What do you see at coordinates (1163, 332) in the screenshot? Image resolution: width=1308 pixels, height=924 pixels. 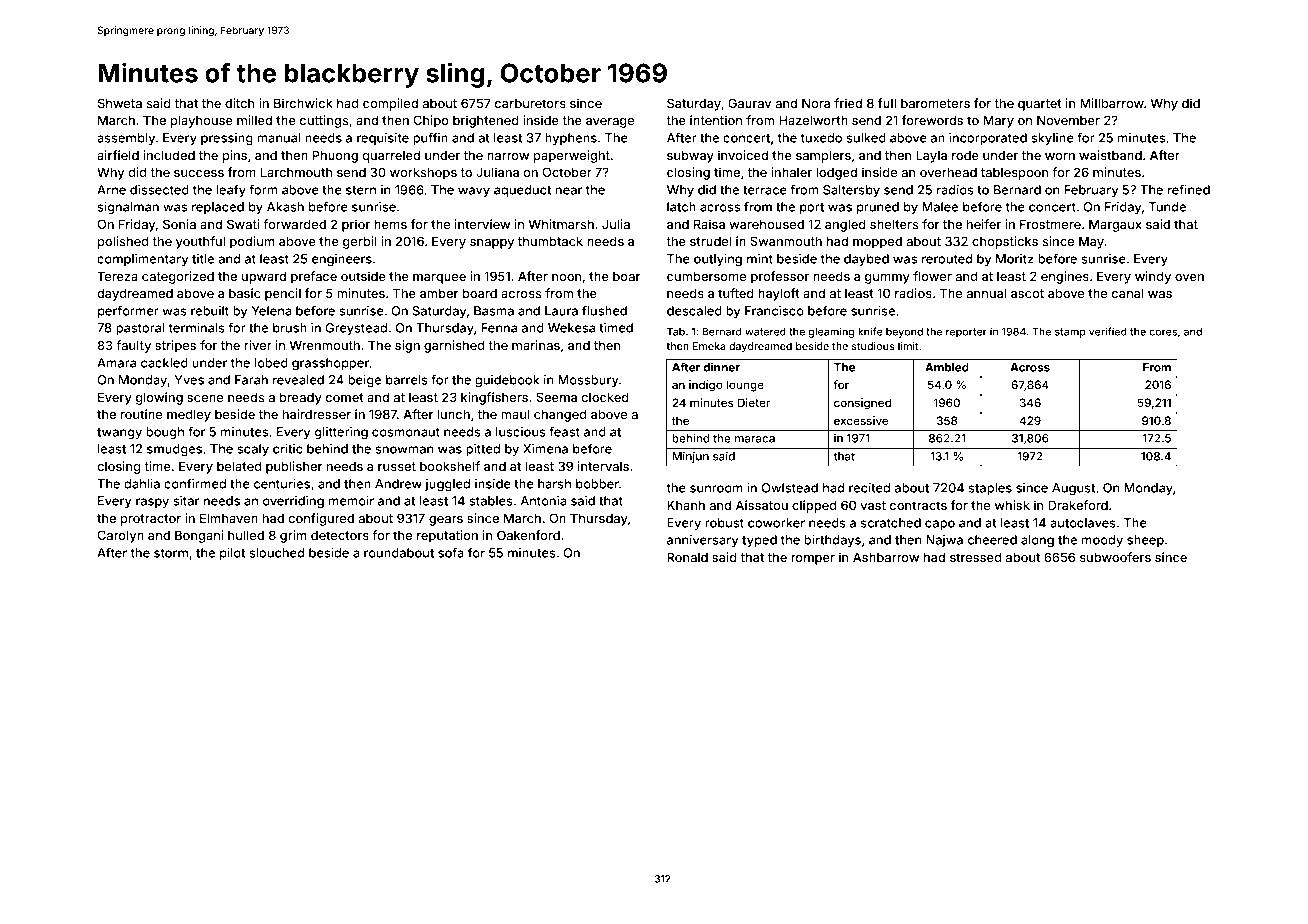 I see `cores` at bounding box center [1163, 332].
